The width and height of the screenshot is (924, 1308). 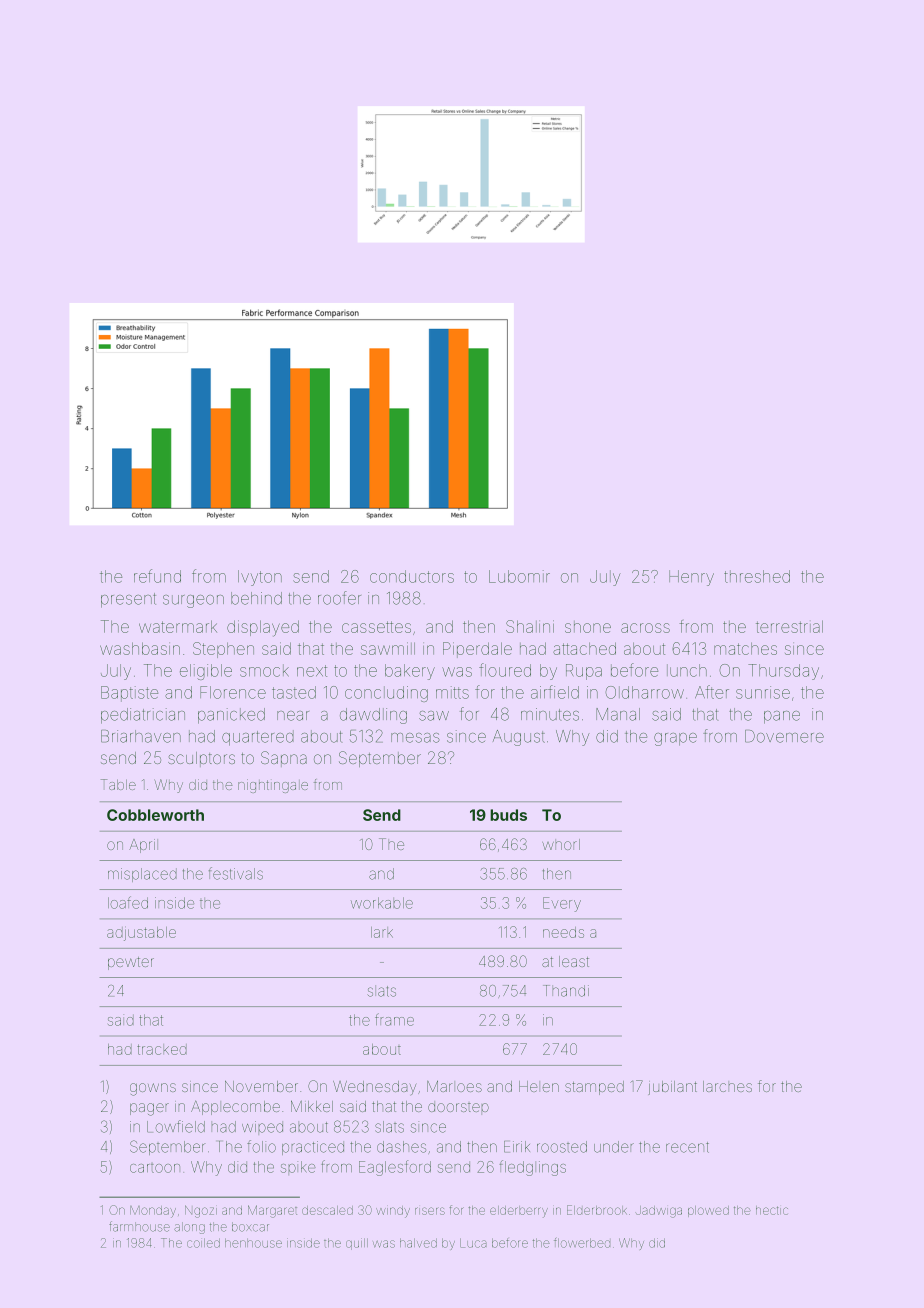 I want to click on quartered, so click(x=258, y=738).
